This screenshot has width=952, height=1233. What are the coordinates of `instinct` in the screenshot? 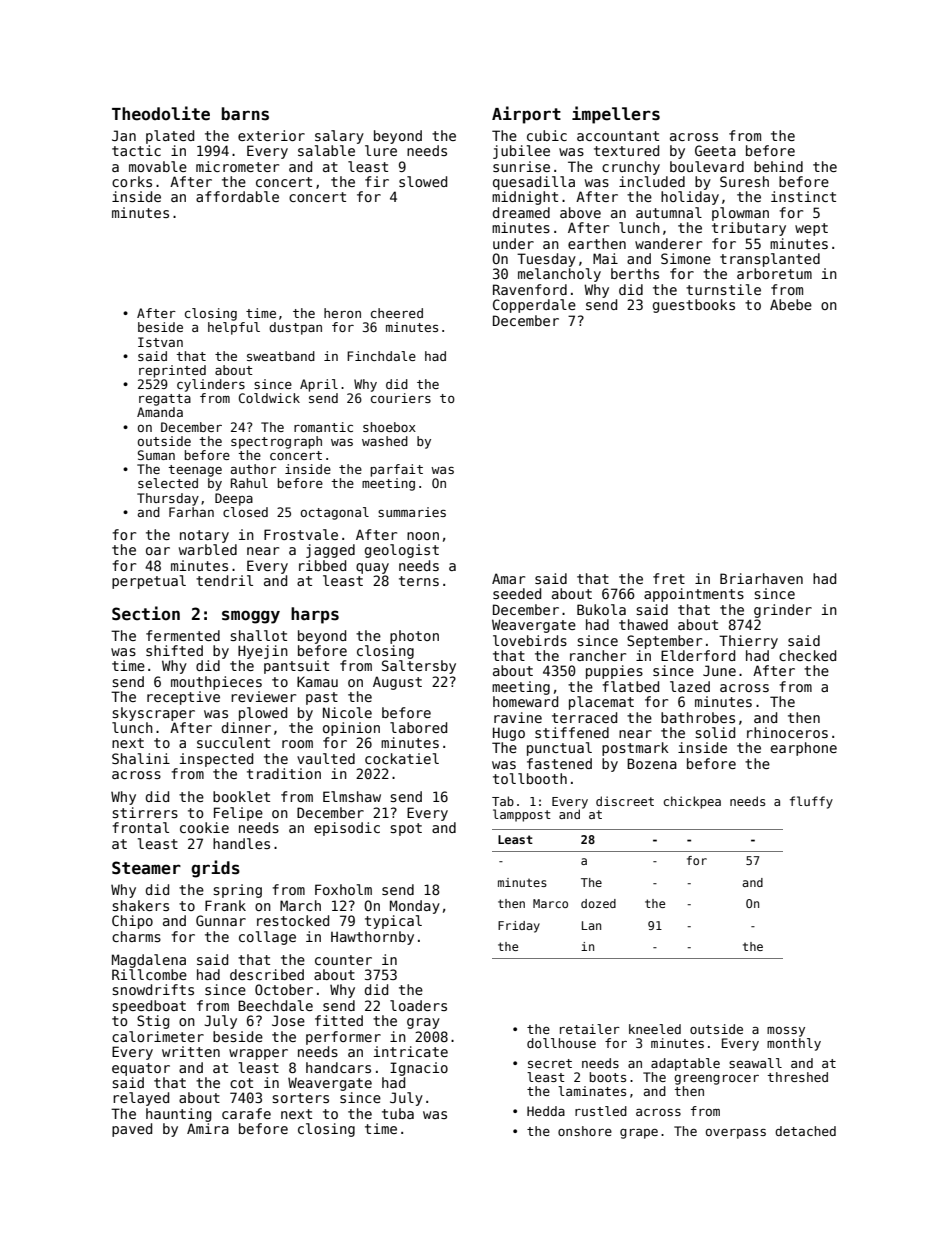 It's located at (803, 196).
